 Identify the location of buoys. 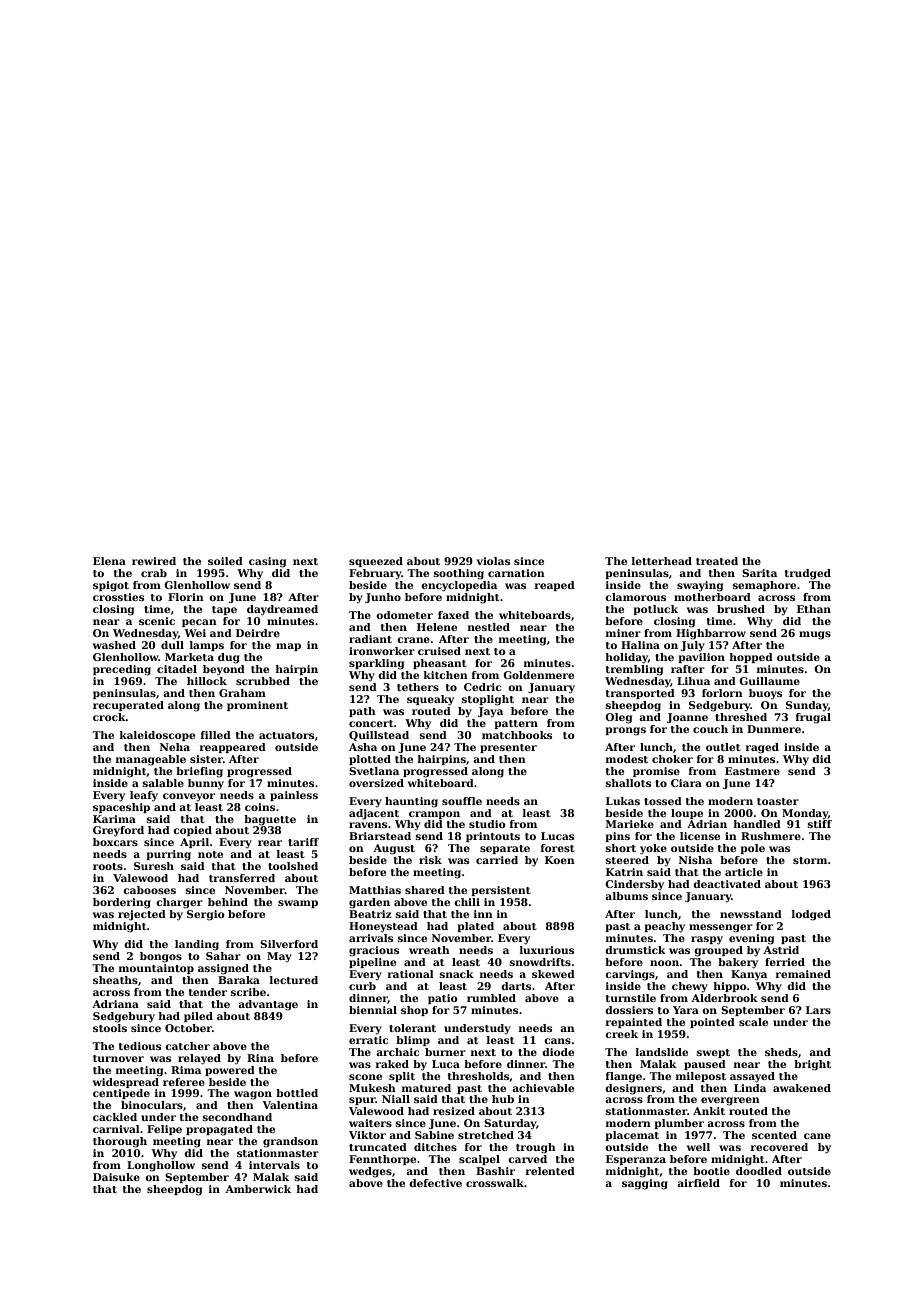
(765, 694).
